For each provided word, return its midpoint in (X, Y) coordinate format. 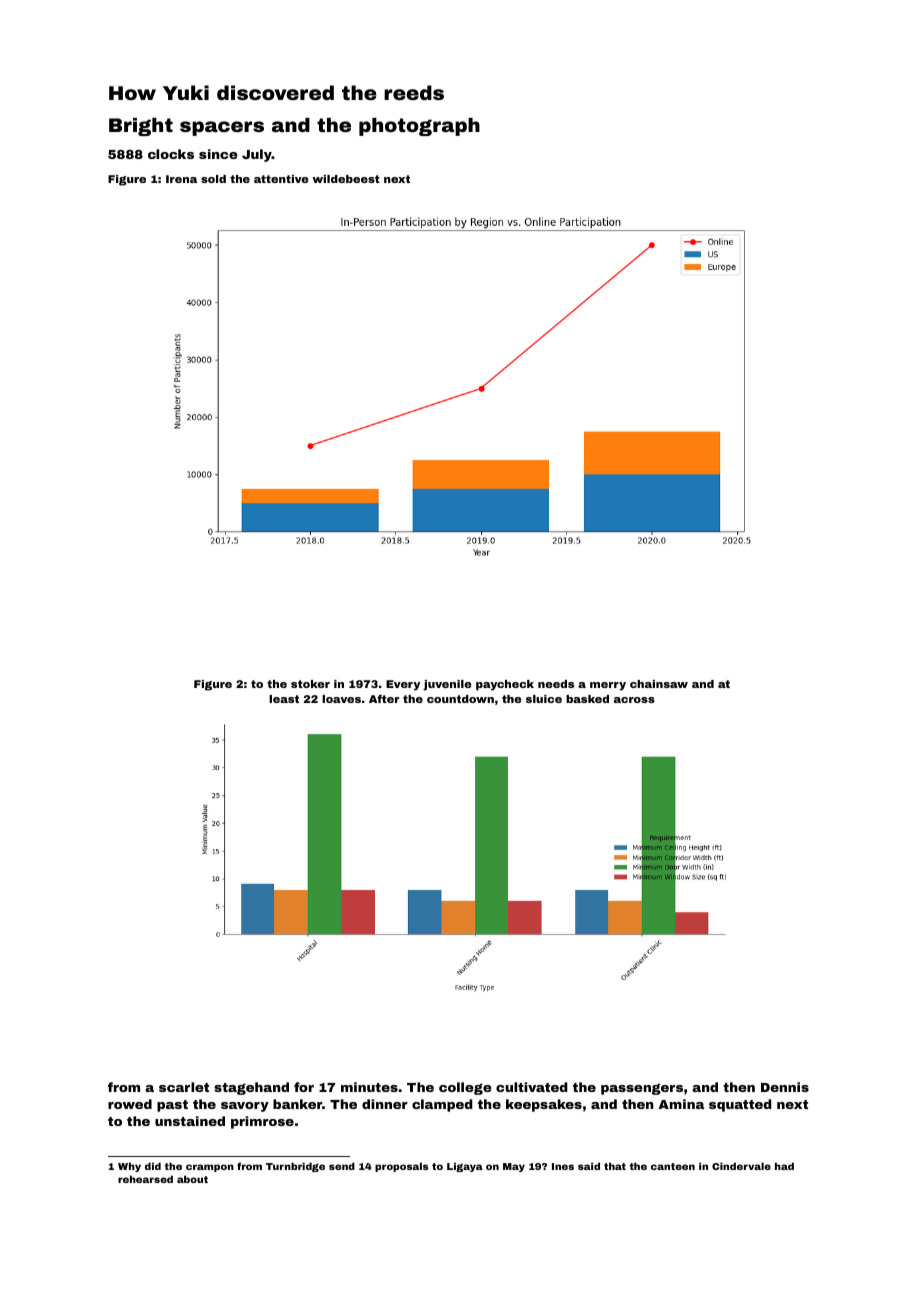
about (192, 1179)
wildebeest (346, 179)
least (284, 699)
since (218, 154)
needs (556, 684)
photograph (419, 127)
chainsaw (659, 684)
